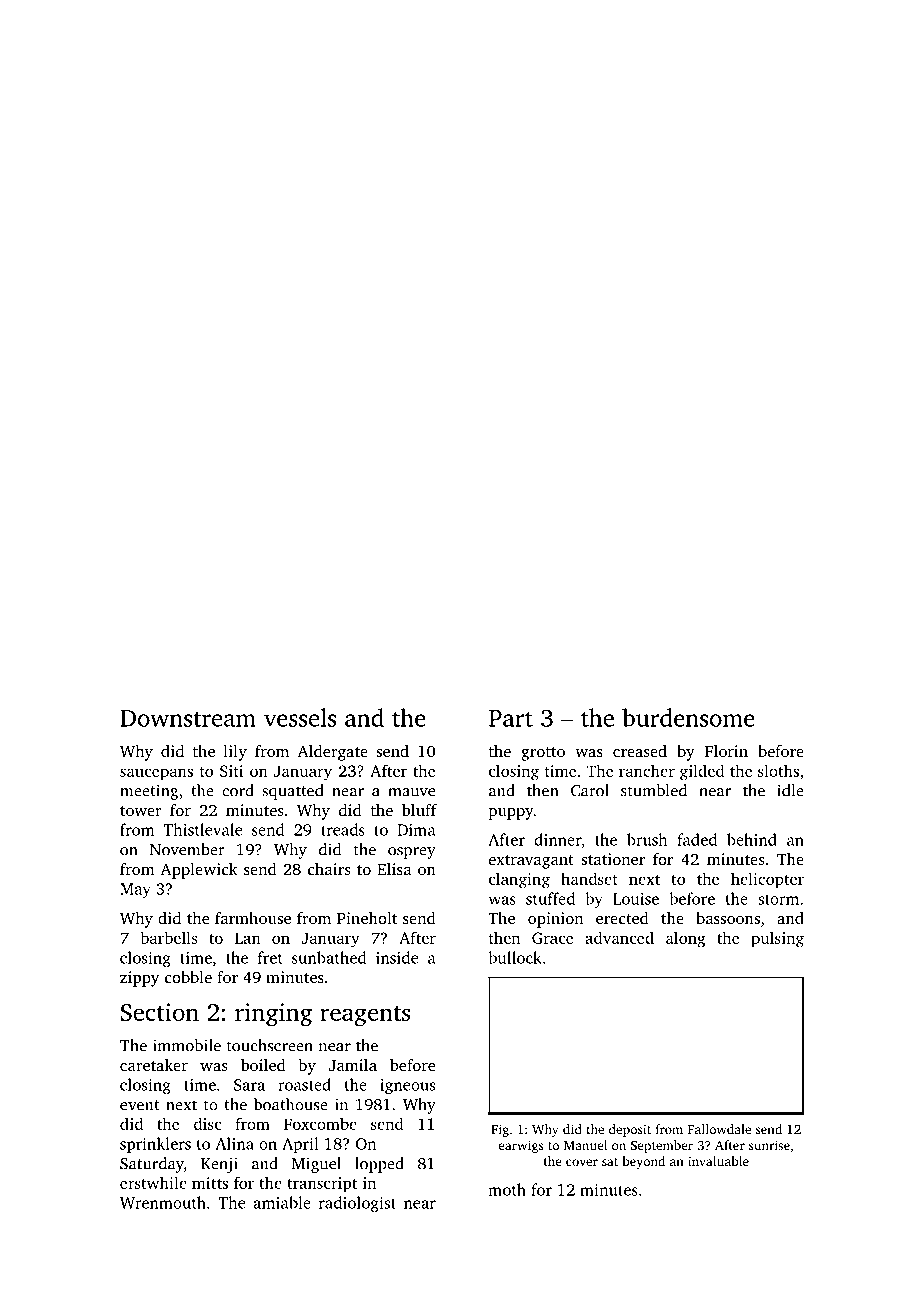  I want to click on radiologist, so click(357, 1204).
